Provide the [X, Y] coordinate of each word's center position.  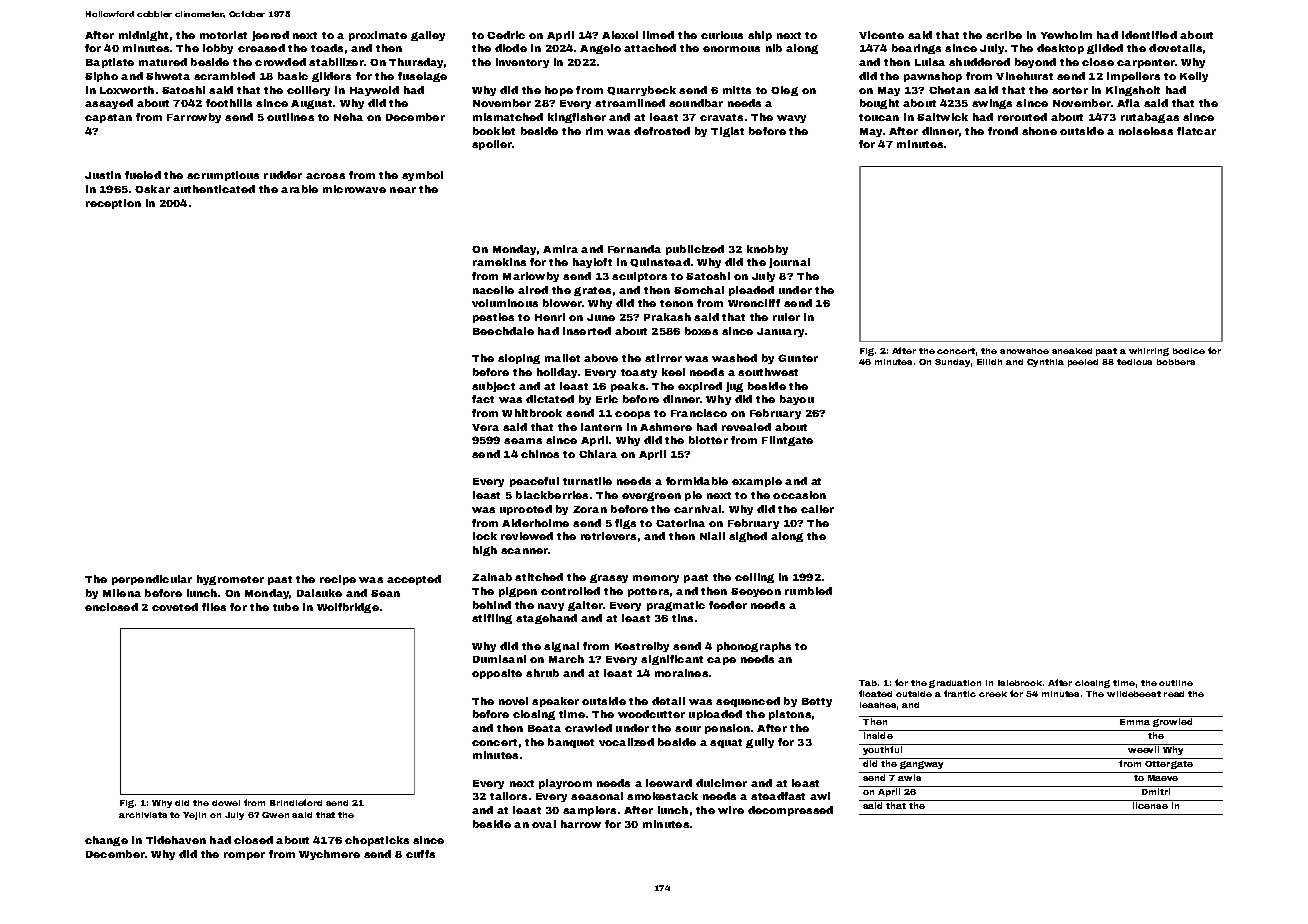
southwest [768, 372]
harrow [581, 824]
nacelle [493, 290]
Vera [485, 427]
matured [163, 62]
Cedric [506, 35]
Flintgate [787, 441]
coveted [175, 607]
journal [789, 263]
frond [1003, 131]
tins [682, 618]
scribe [1004, 35]
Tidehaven [176, 840]
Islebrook [1020, 683]
